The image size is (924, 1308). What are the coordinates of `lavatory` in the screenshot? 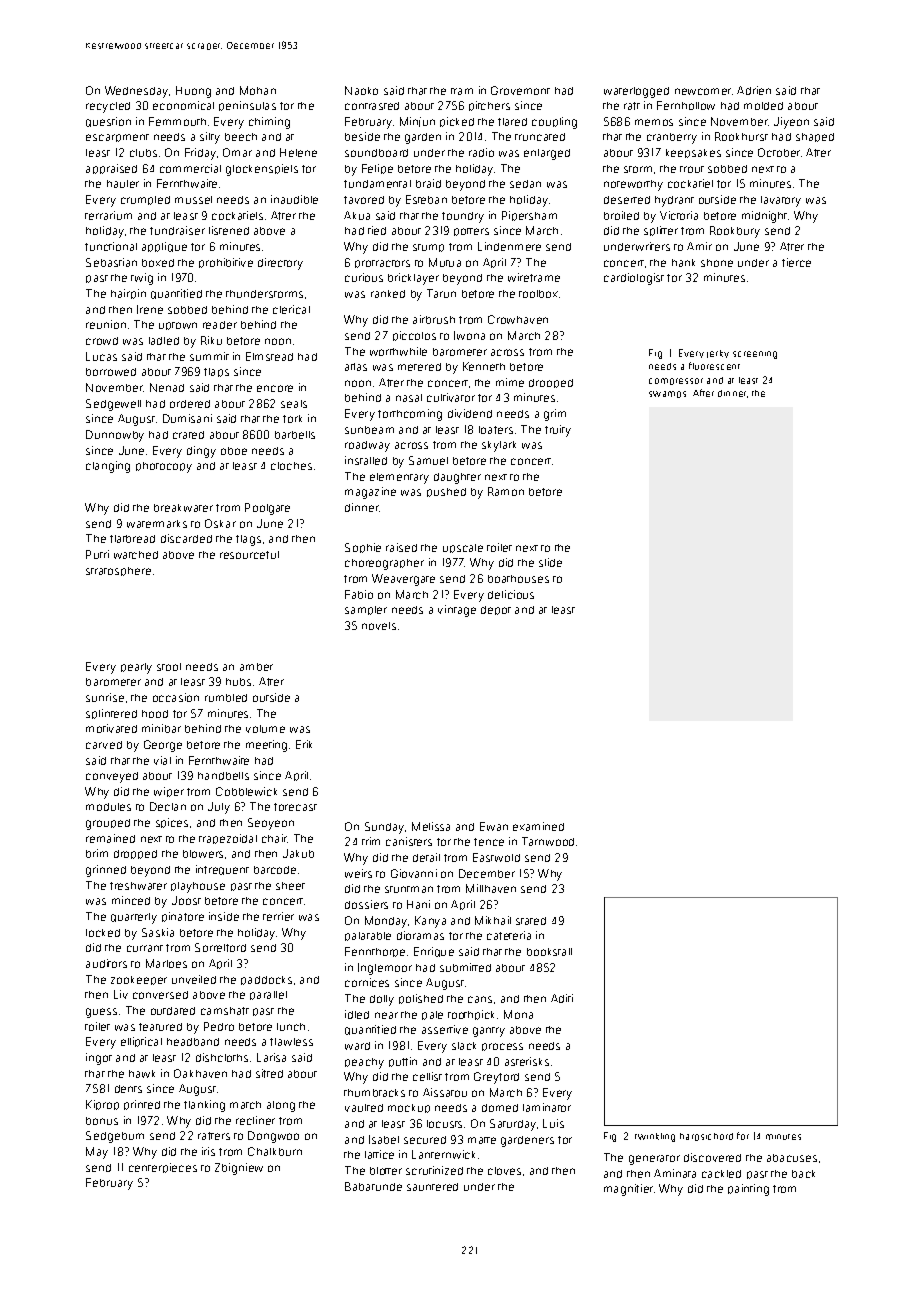 It's located at (781, 201).
